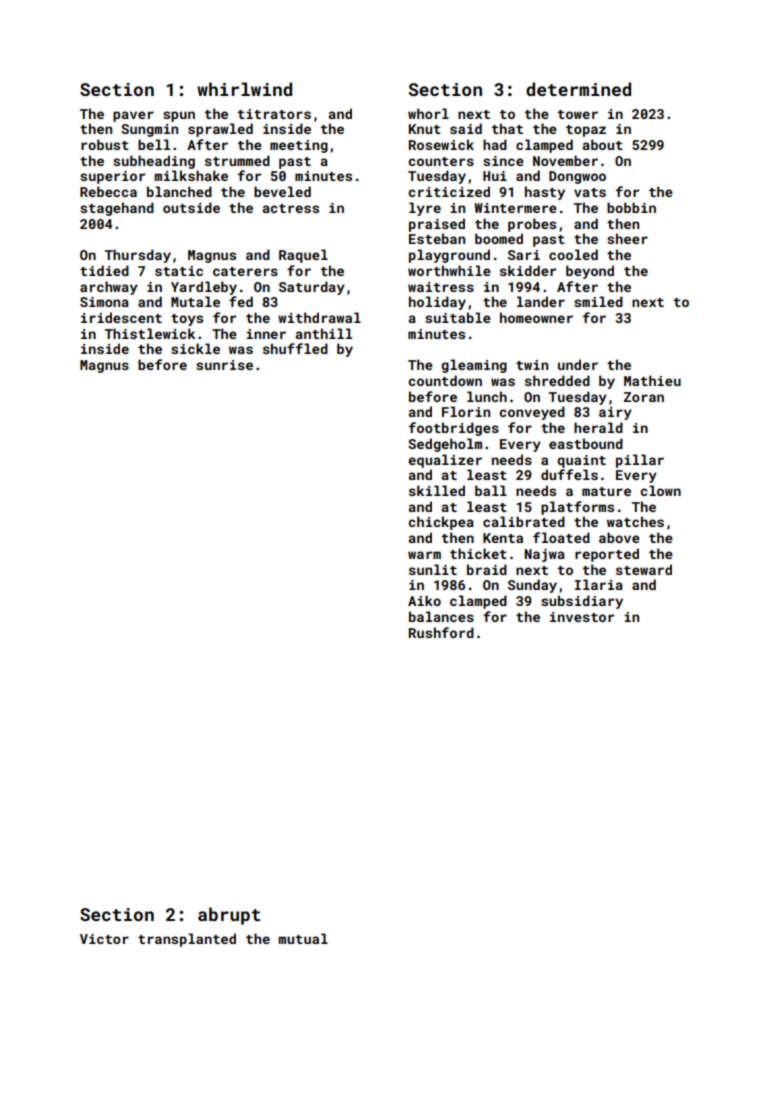 This screenshot has width=772, height=1095. What do you see at coordinates (428, 113) in the screenshot?
I see `whorl` at bounding box center [428, 113].
